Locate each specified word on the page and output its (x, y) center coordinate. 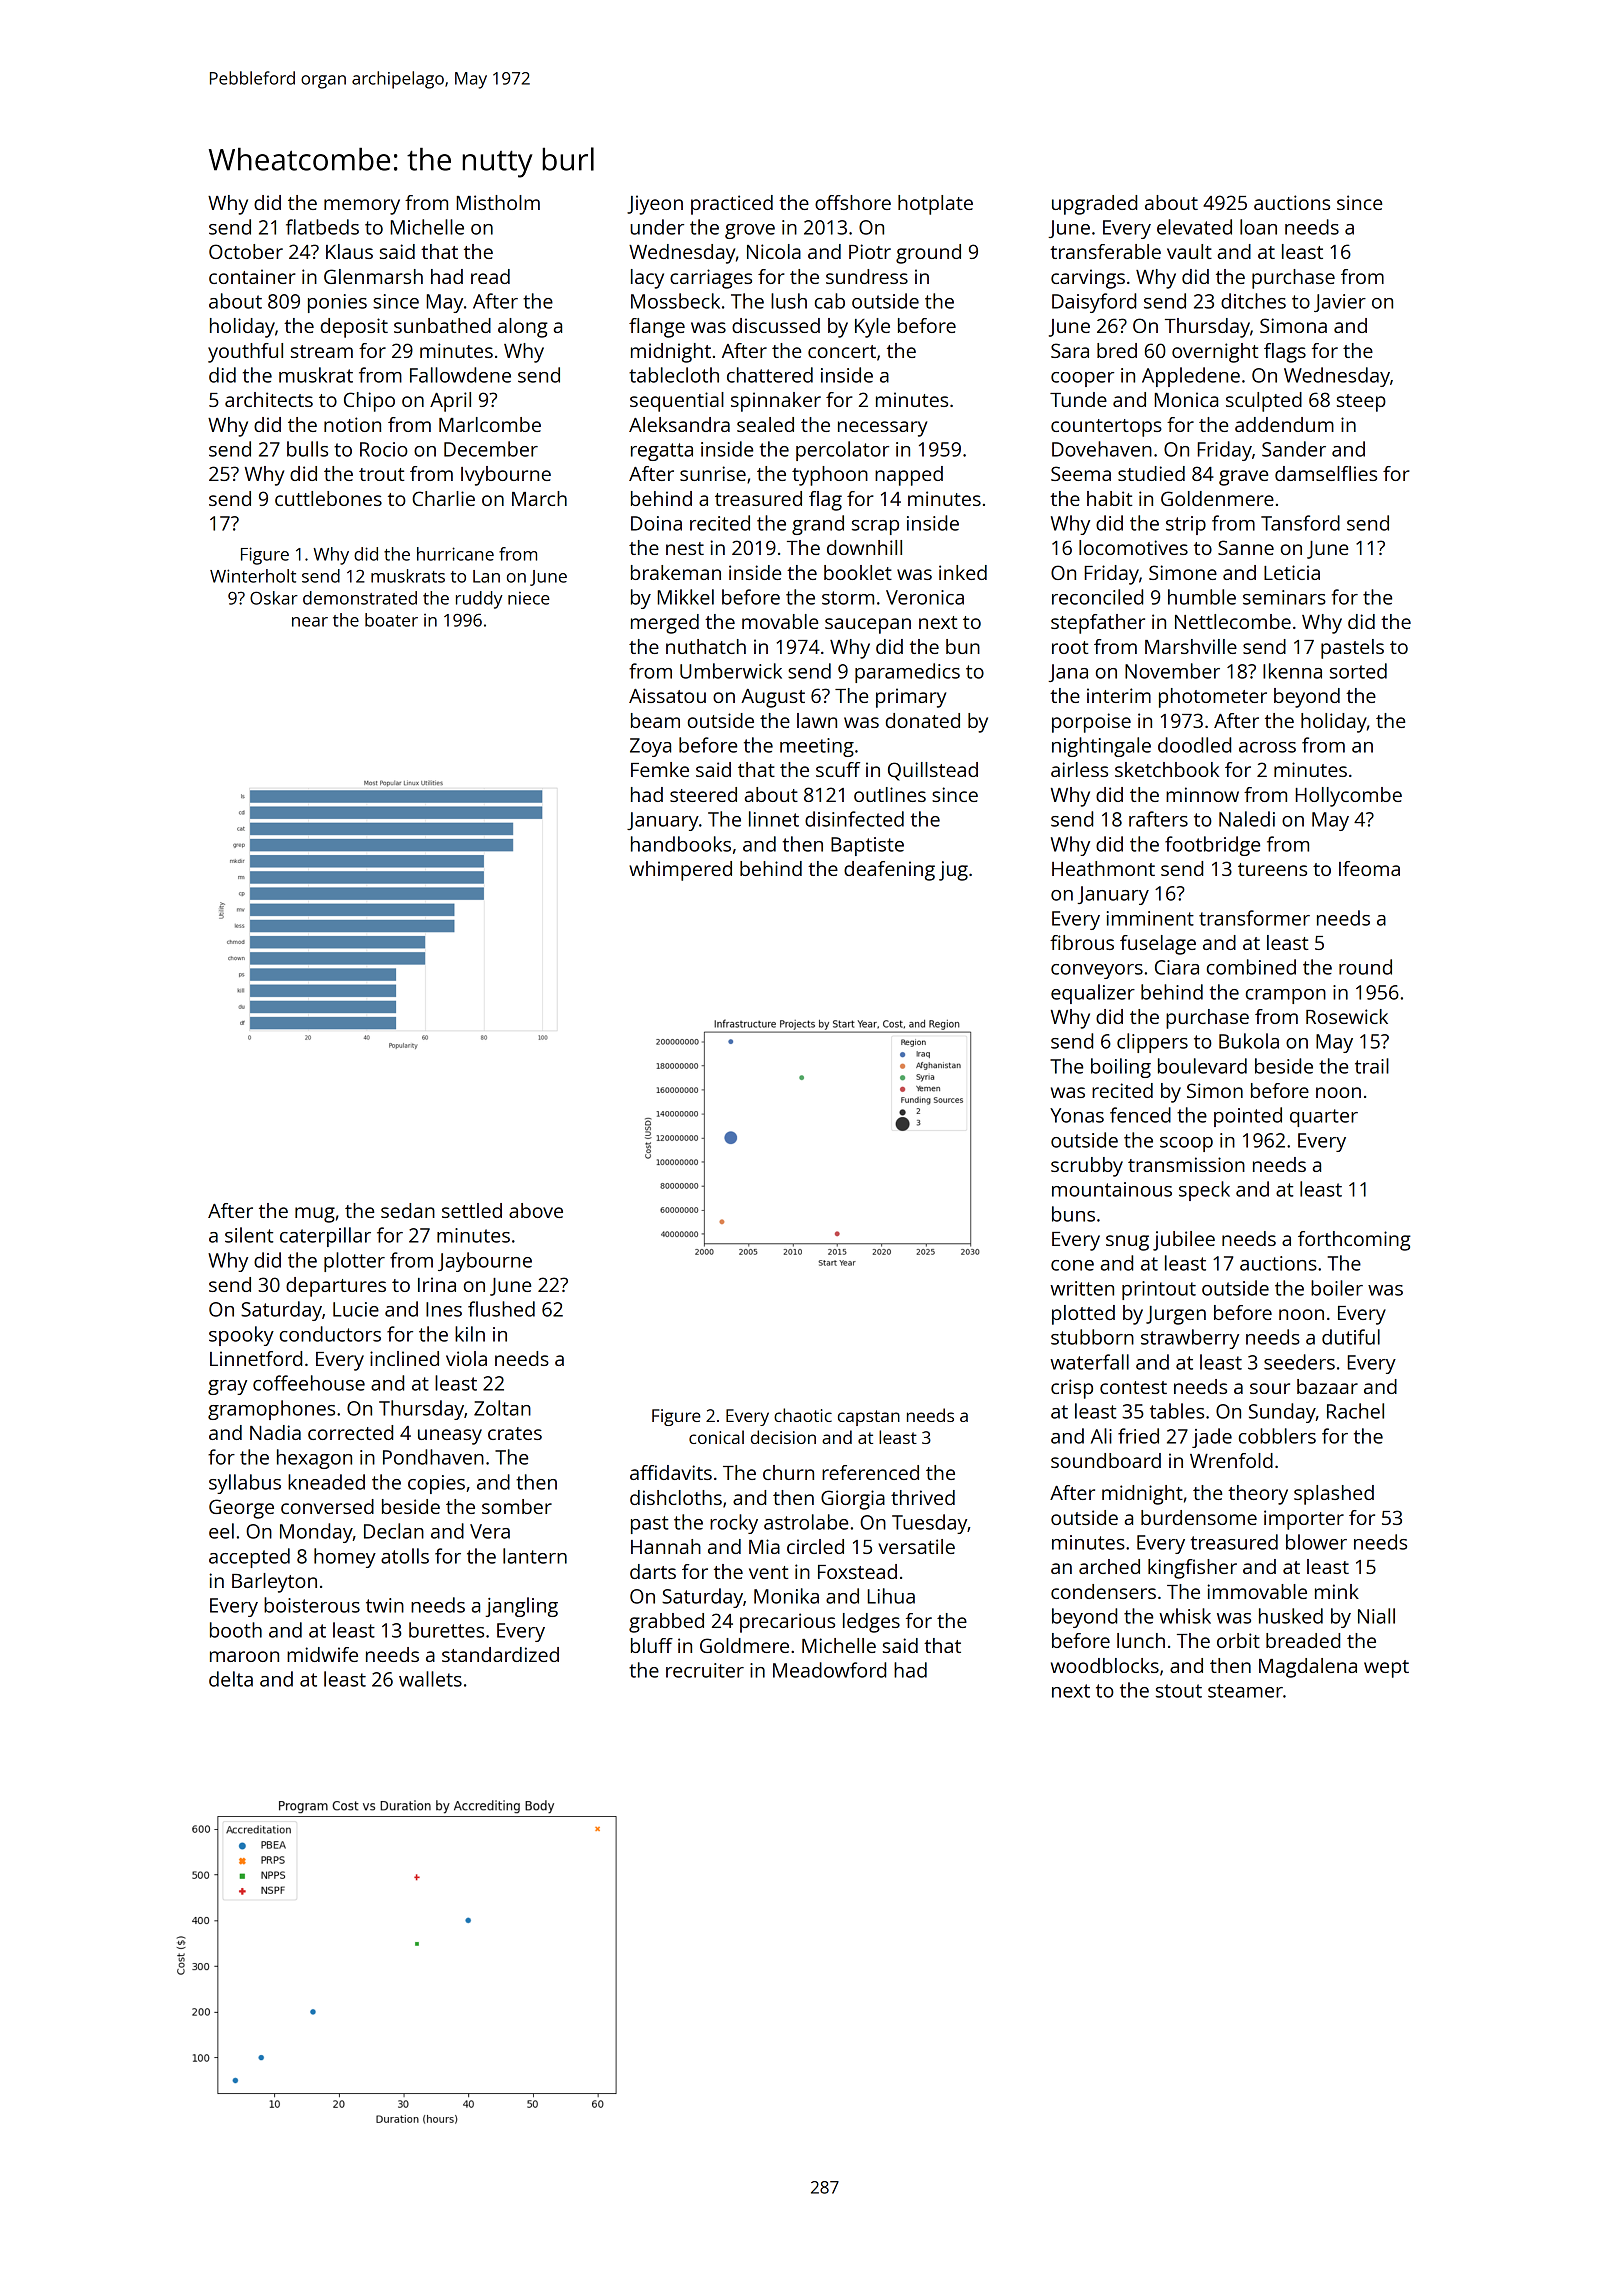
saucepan (868, 626)
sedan (408, 1210)
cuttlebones (328, 498)
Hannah (666, 1546)
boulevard (1202, 1066)
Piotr (870, 251)
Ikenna (1292, 671)
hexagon (314, 1459)
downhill (864, 547)
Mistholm (498, 202)
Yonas (1077, 1115)
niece (529, 598)
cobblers (1277, 1436)
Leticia (1292, 572)
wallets (430, 1679)
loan (1258, 227)
